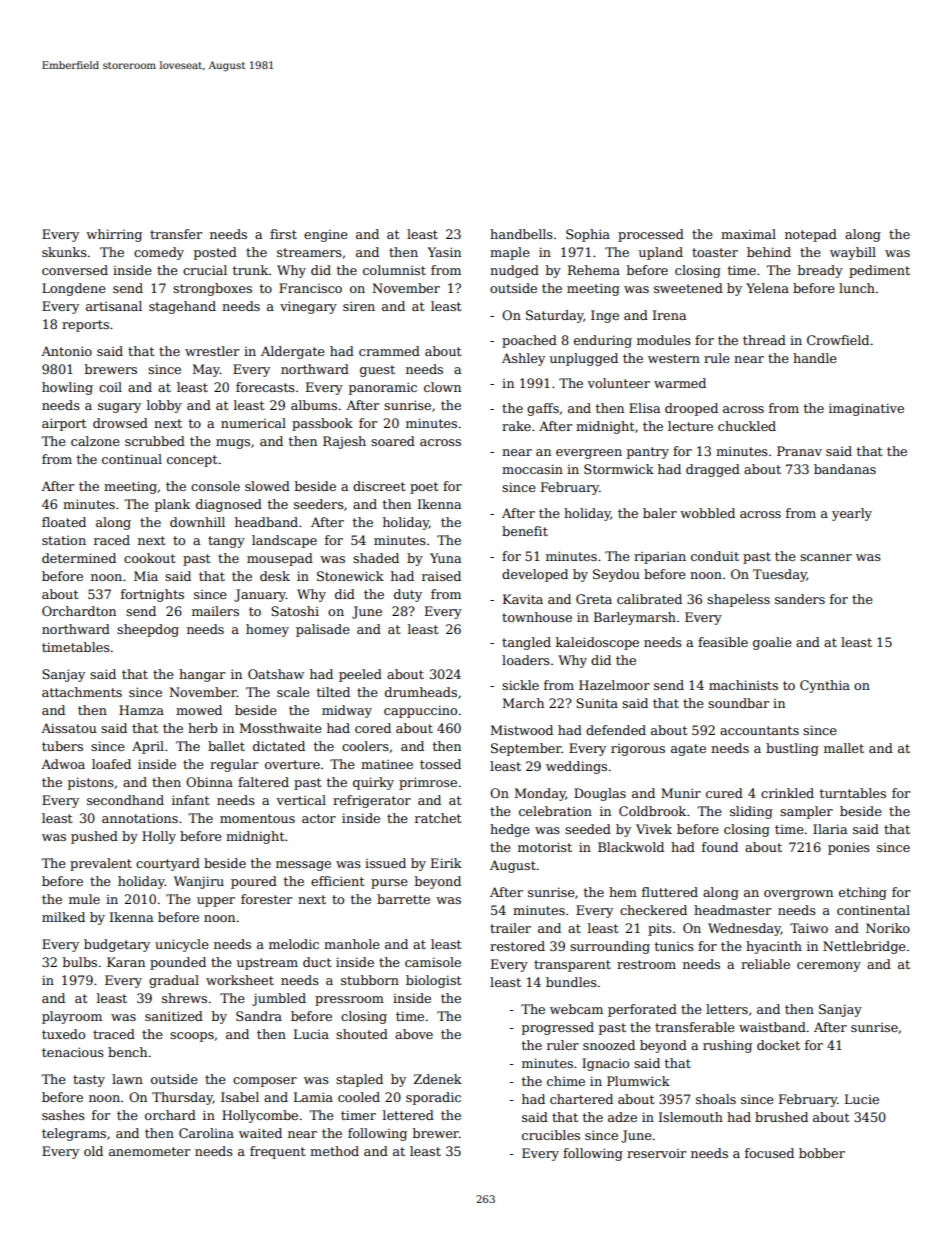 This screenshot has width=952, height=1233. I want to click on handbells, so click(521, 234).
